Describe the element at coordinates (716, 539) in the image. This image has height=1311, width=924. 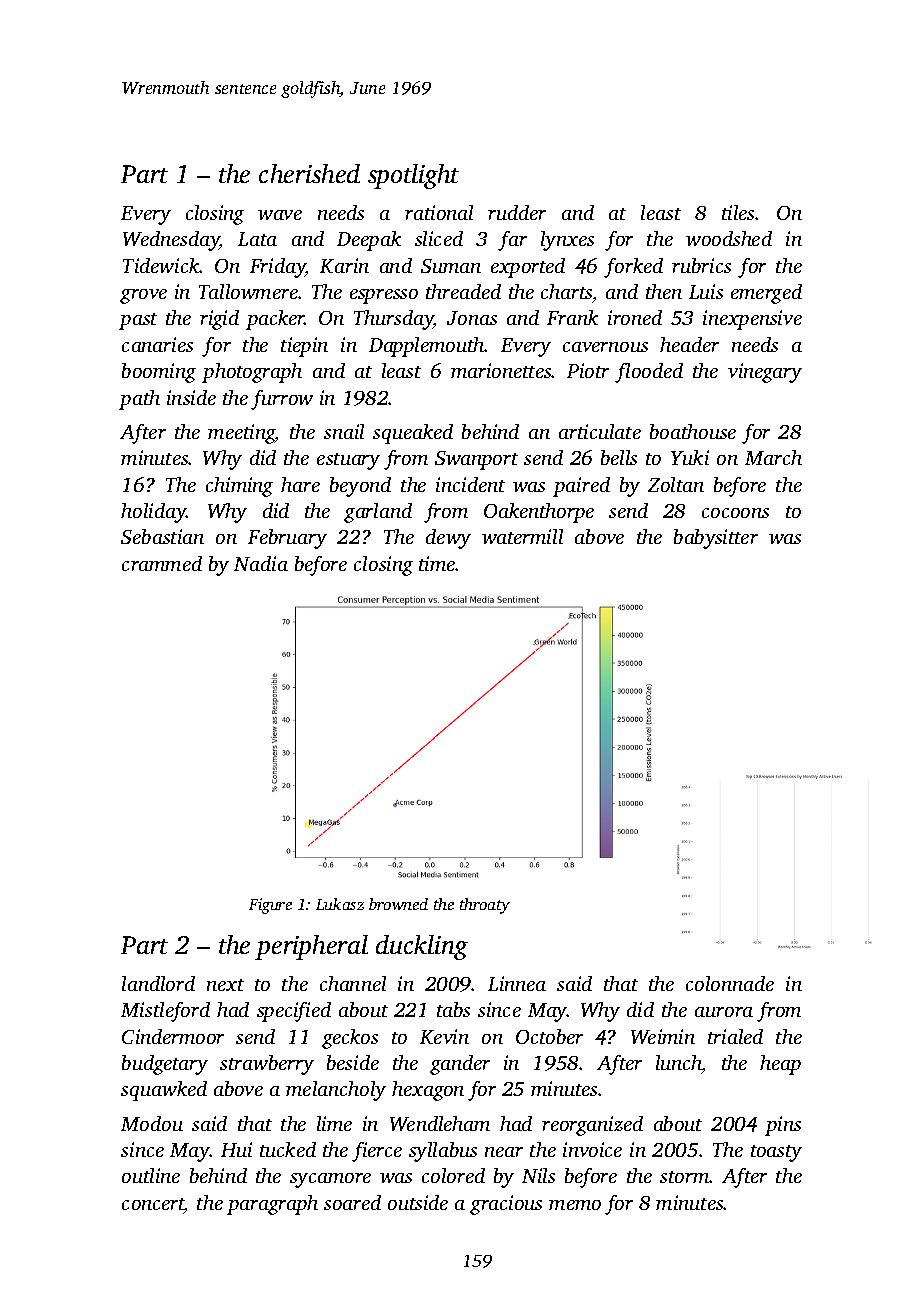
I see `babysitter` at that location.
